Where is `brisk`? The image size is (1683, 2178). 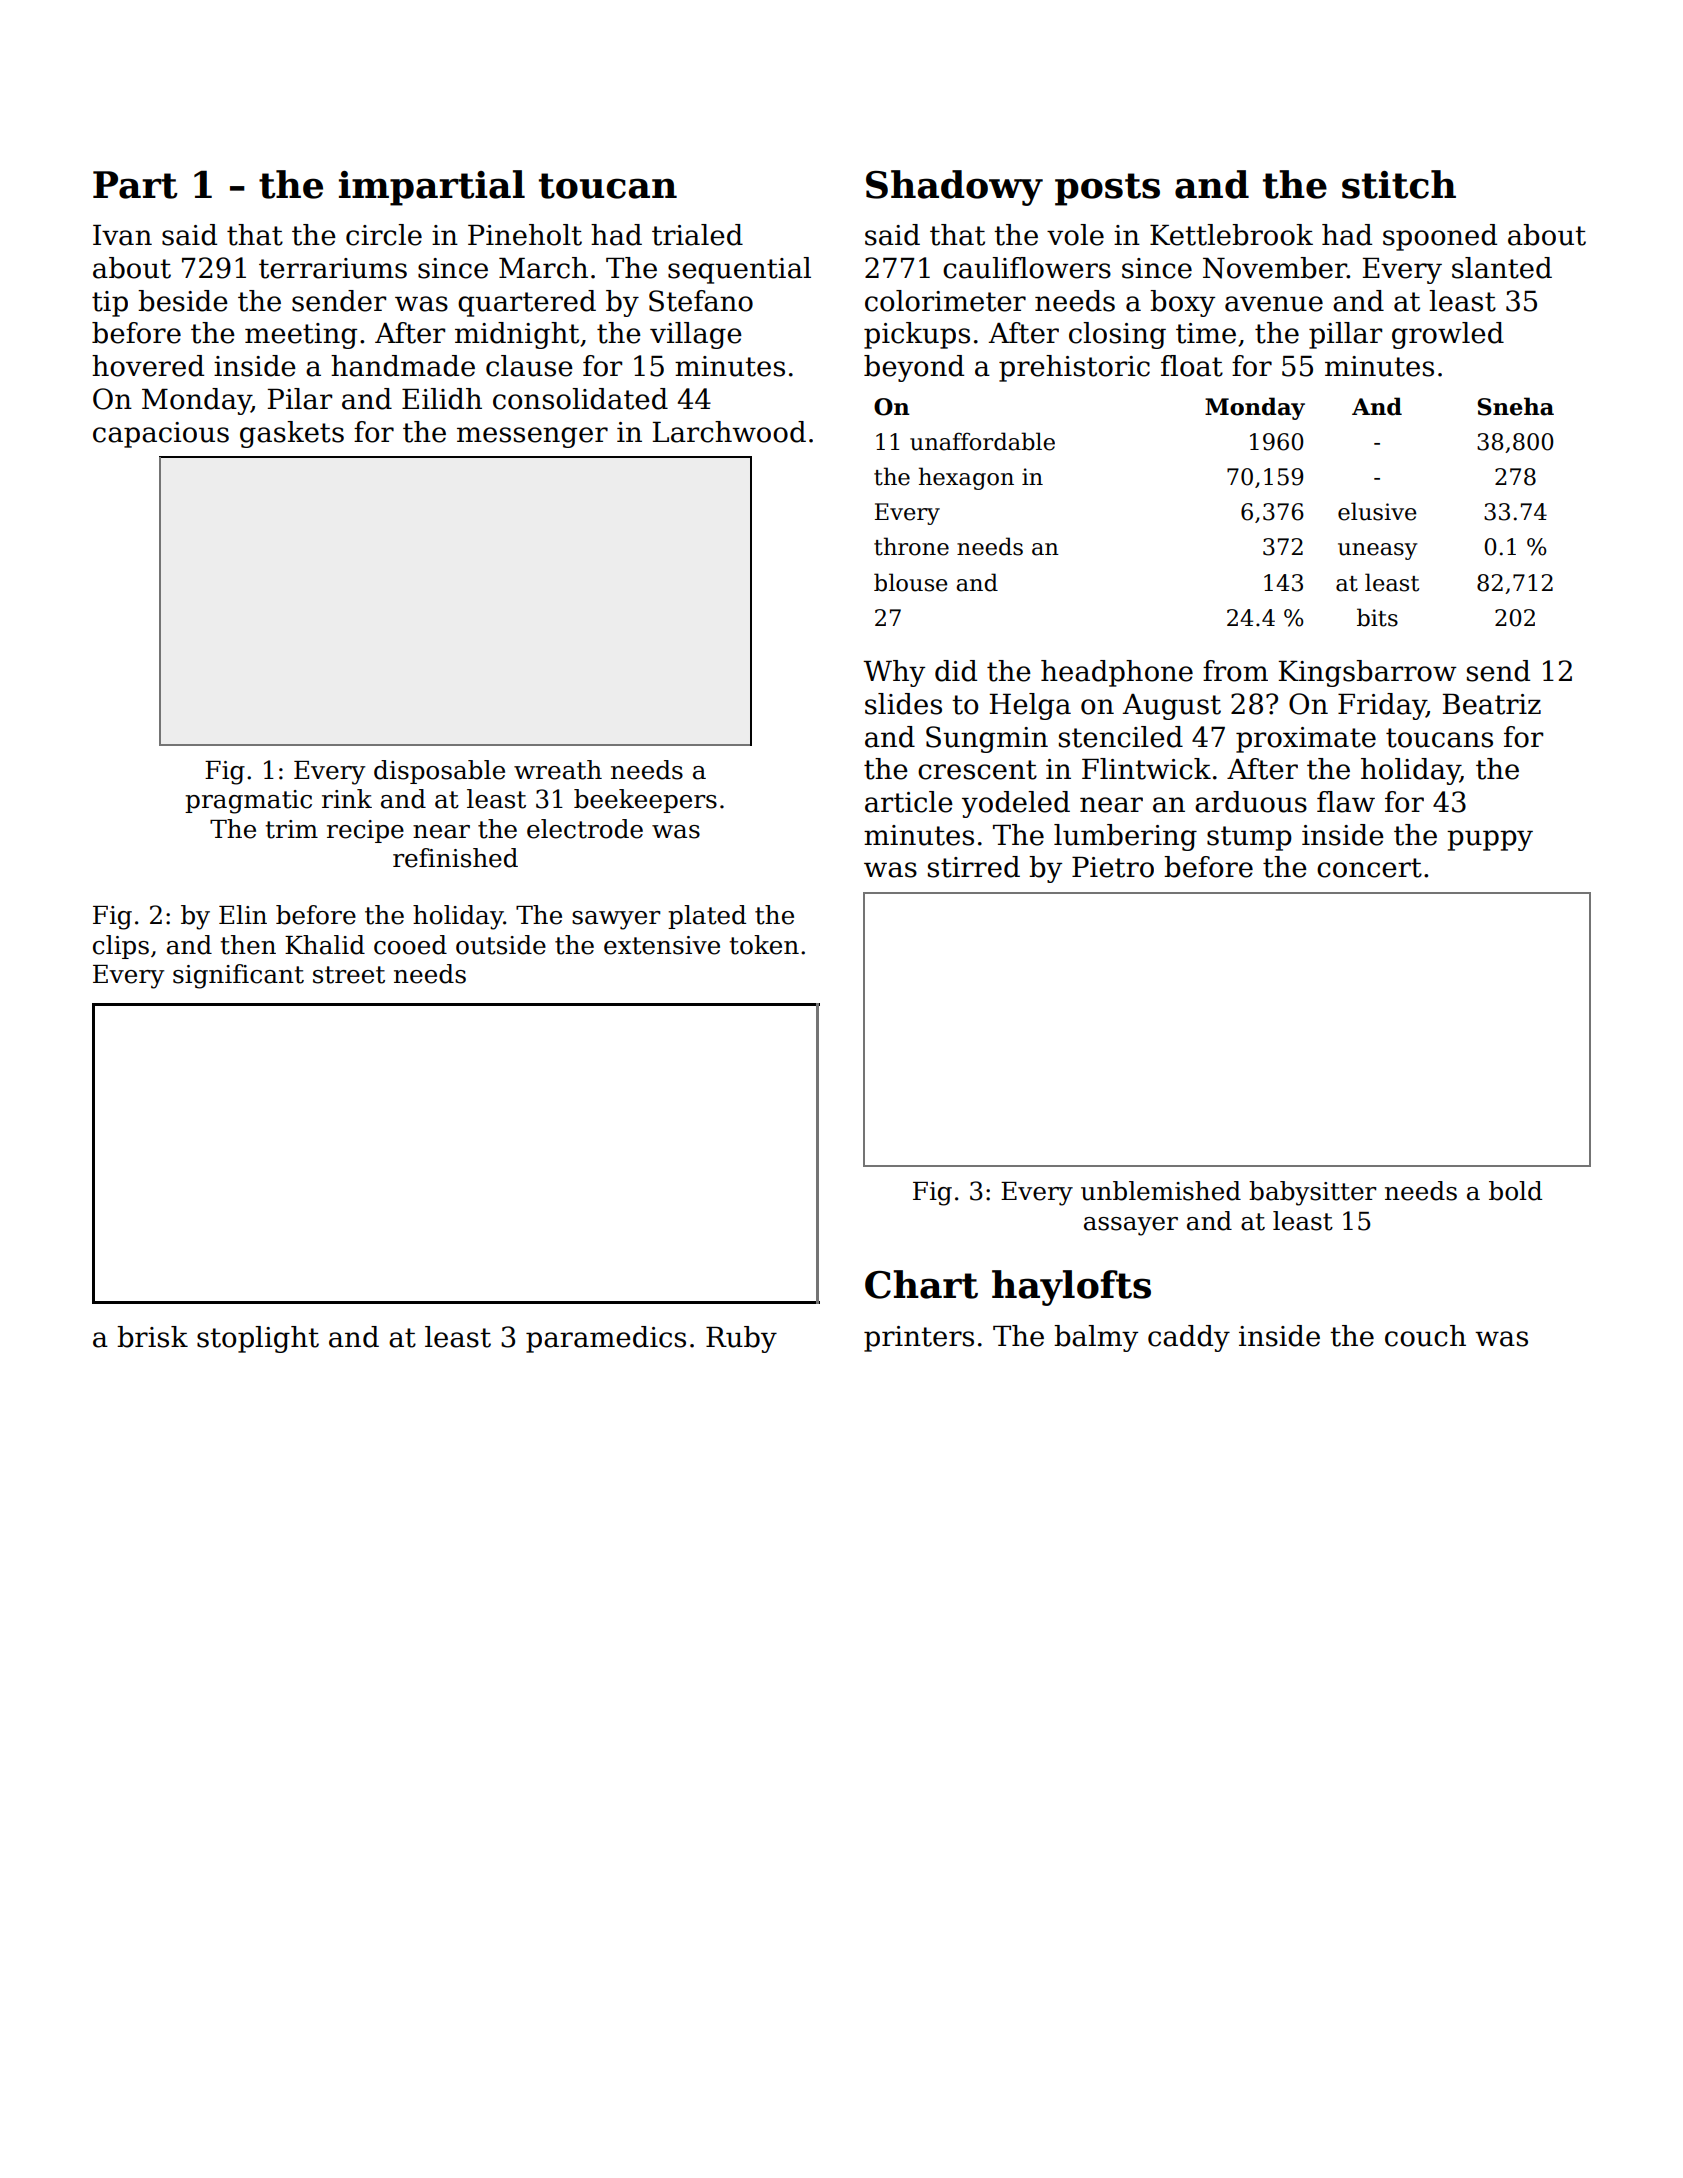 brisk is located at coordinates (152, 1337).
